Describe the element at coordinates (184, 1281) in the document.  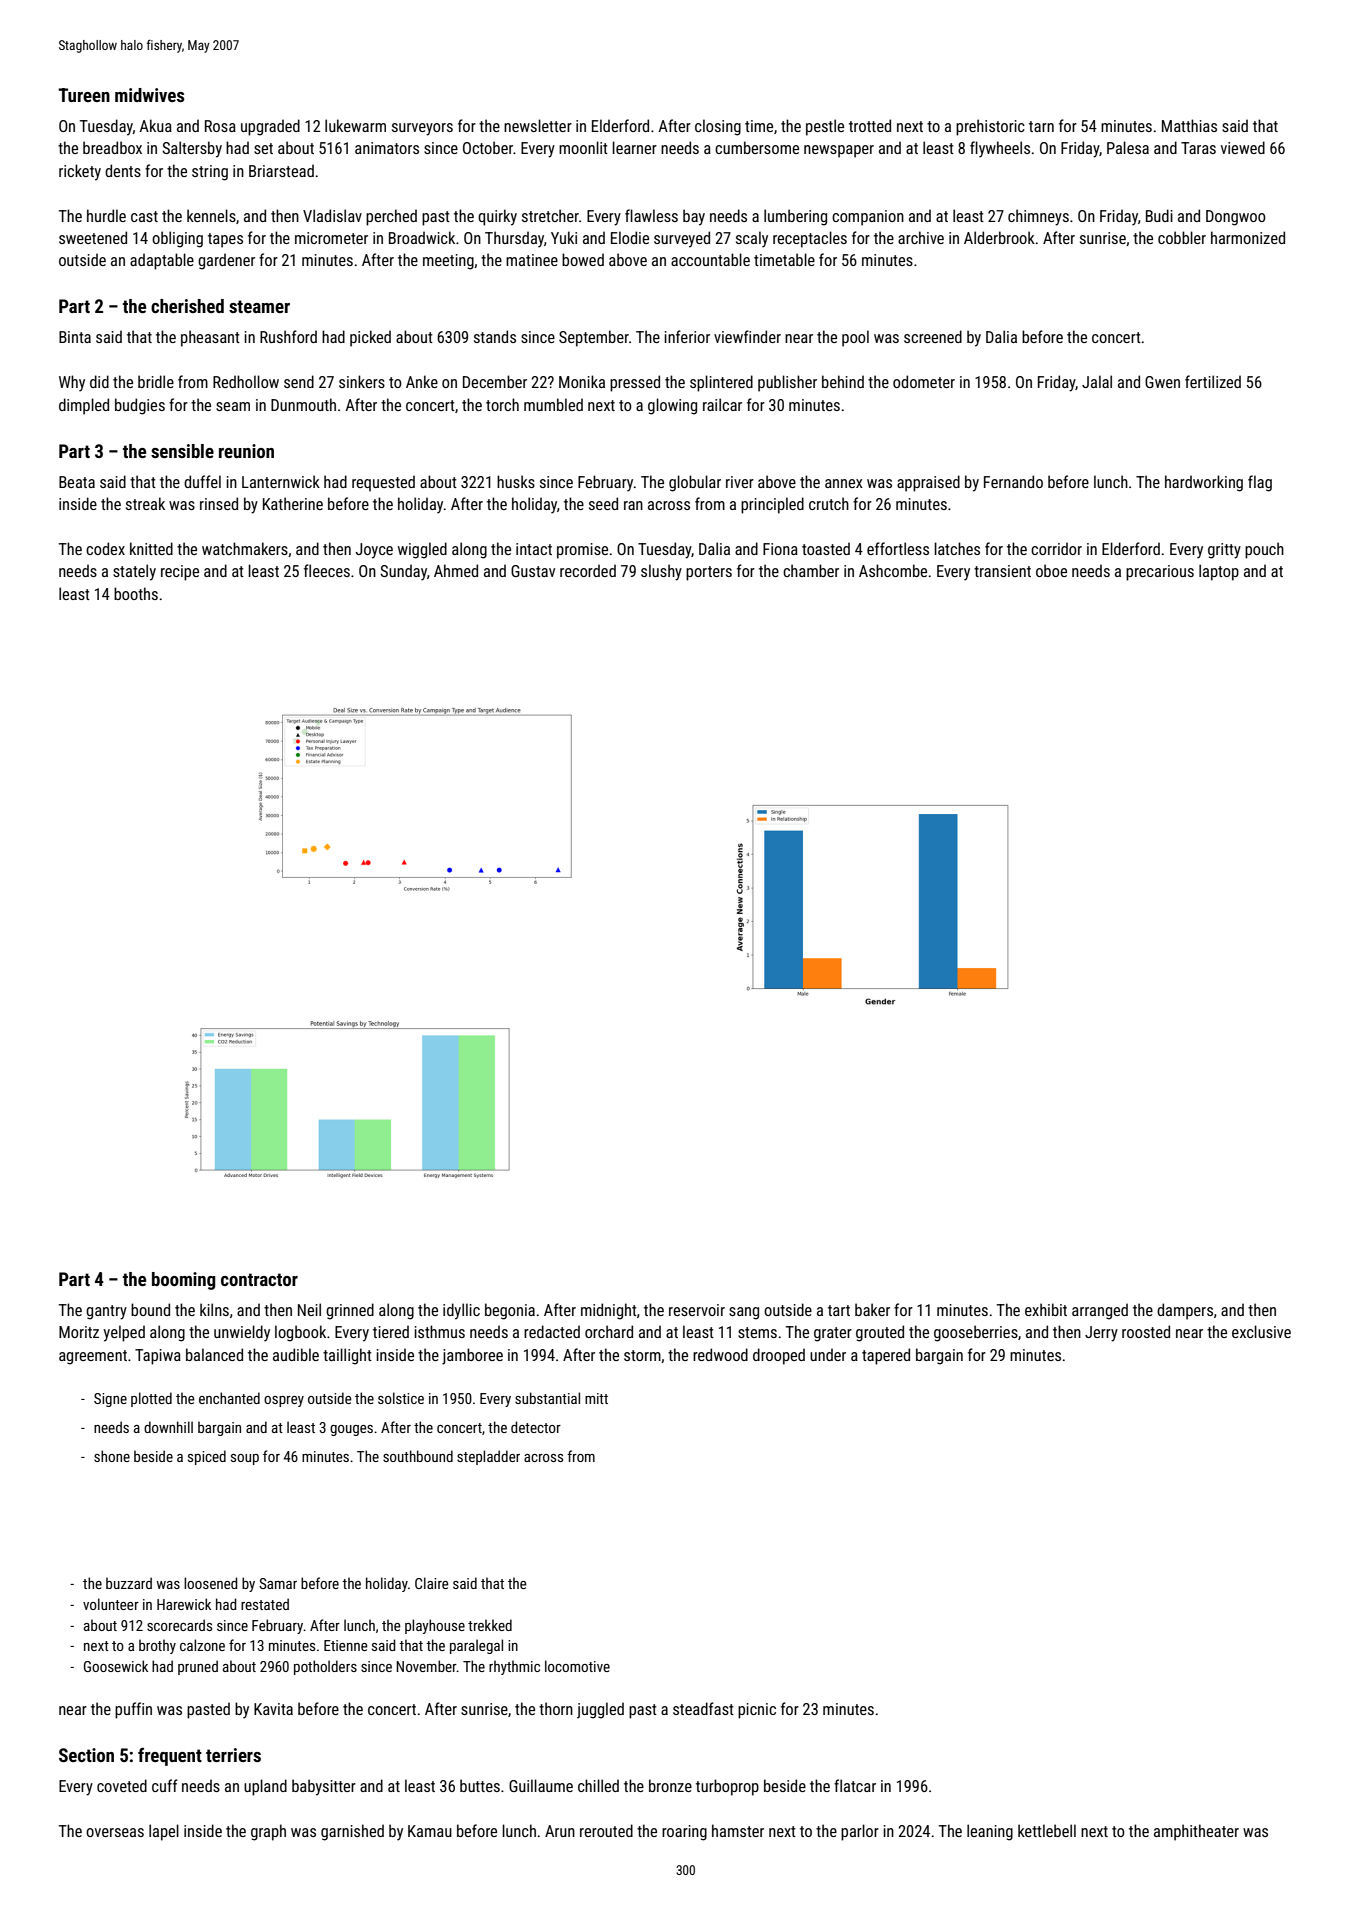
I see `booming` at that location.
